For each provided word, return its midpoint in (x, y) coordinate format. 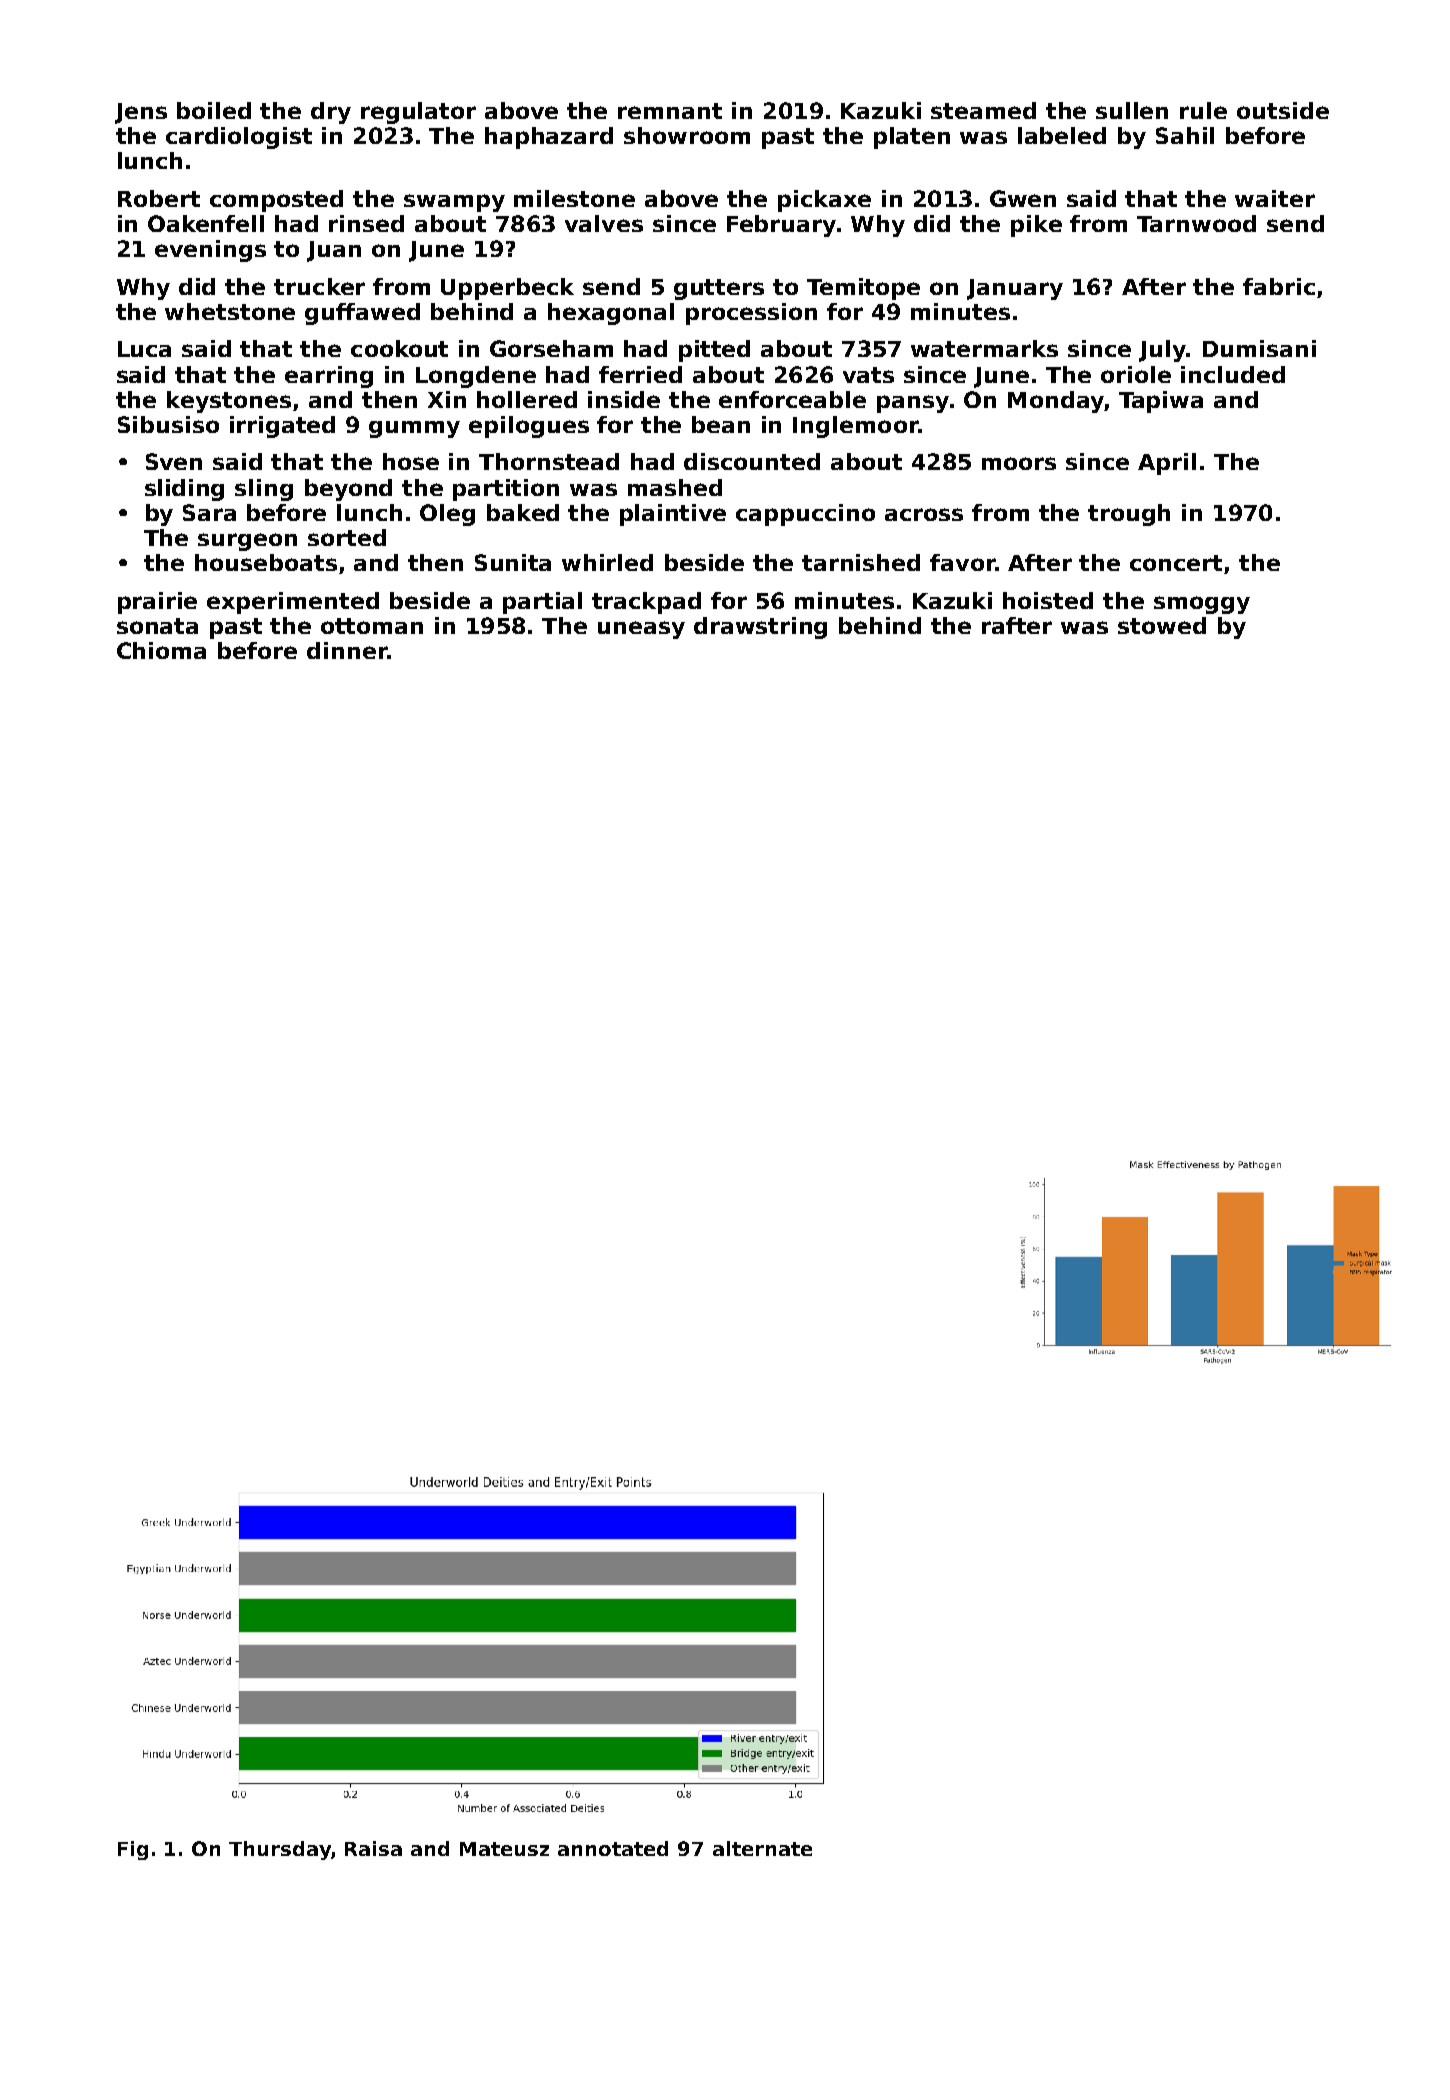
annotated (613, 1848)
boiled (214, 110)
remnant (670, 111)
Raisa (373, 1848)
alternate (762, 1848)
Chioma (161, 650)
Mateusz (504, 1849)
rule (1203, 110)
